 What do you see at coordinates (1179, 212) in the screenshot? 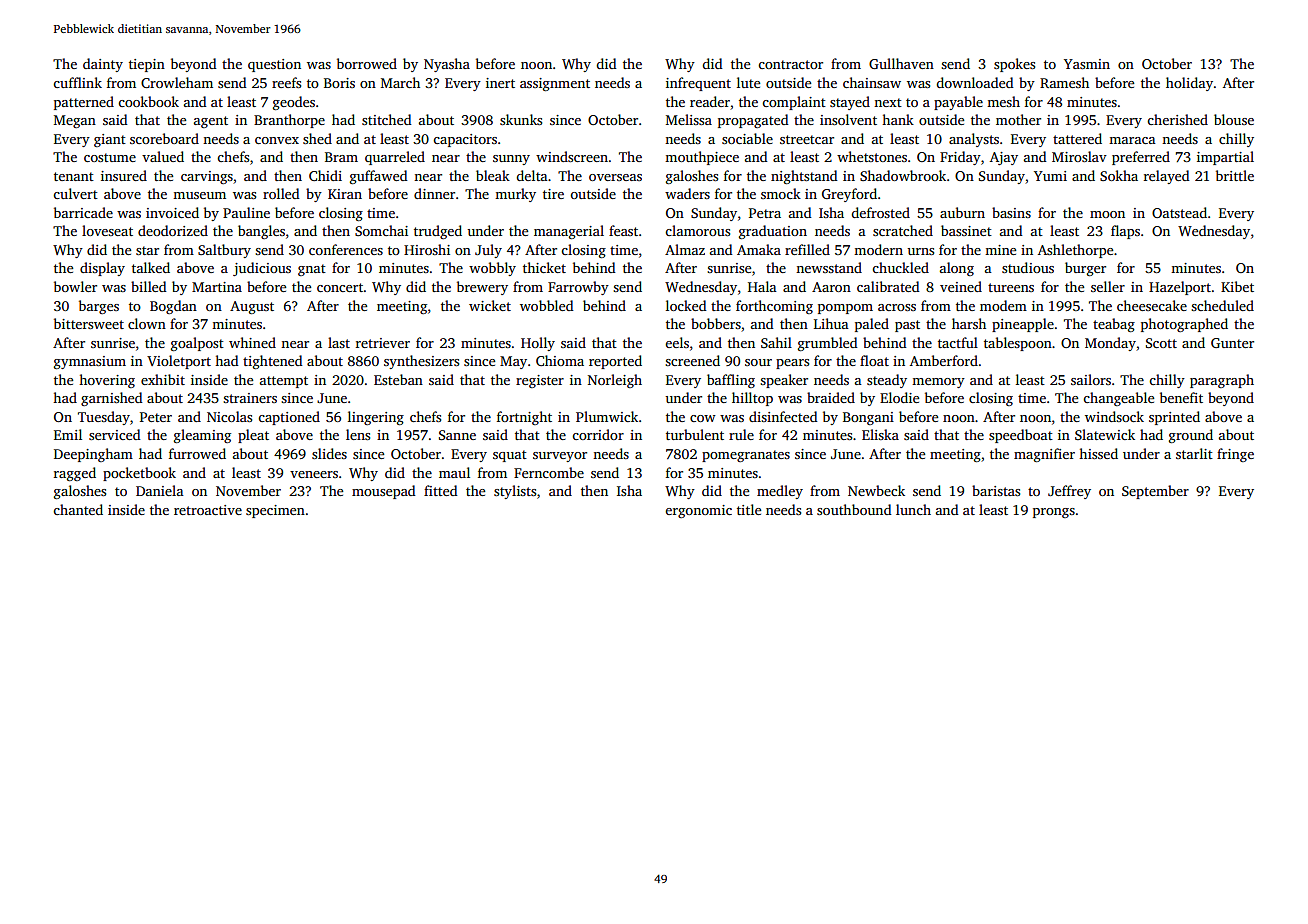
I see `Oatstead` at bounding box center [1179, 212].
